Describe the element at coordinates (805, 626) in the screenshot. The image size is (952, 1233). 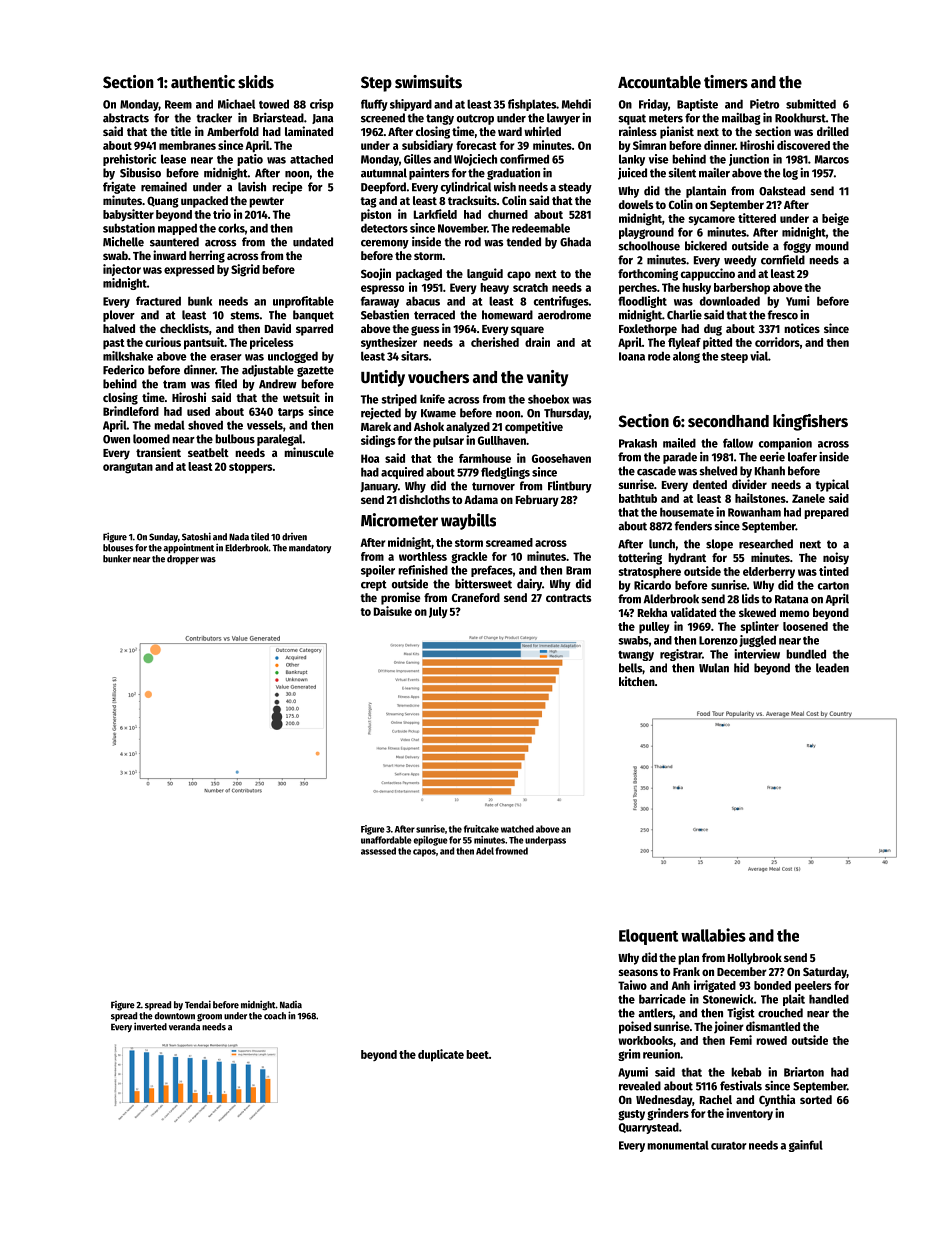
I see `loosened` at that location.
